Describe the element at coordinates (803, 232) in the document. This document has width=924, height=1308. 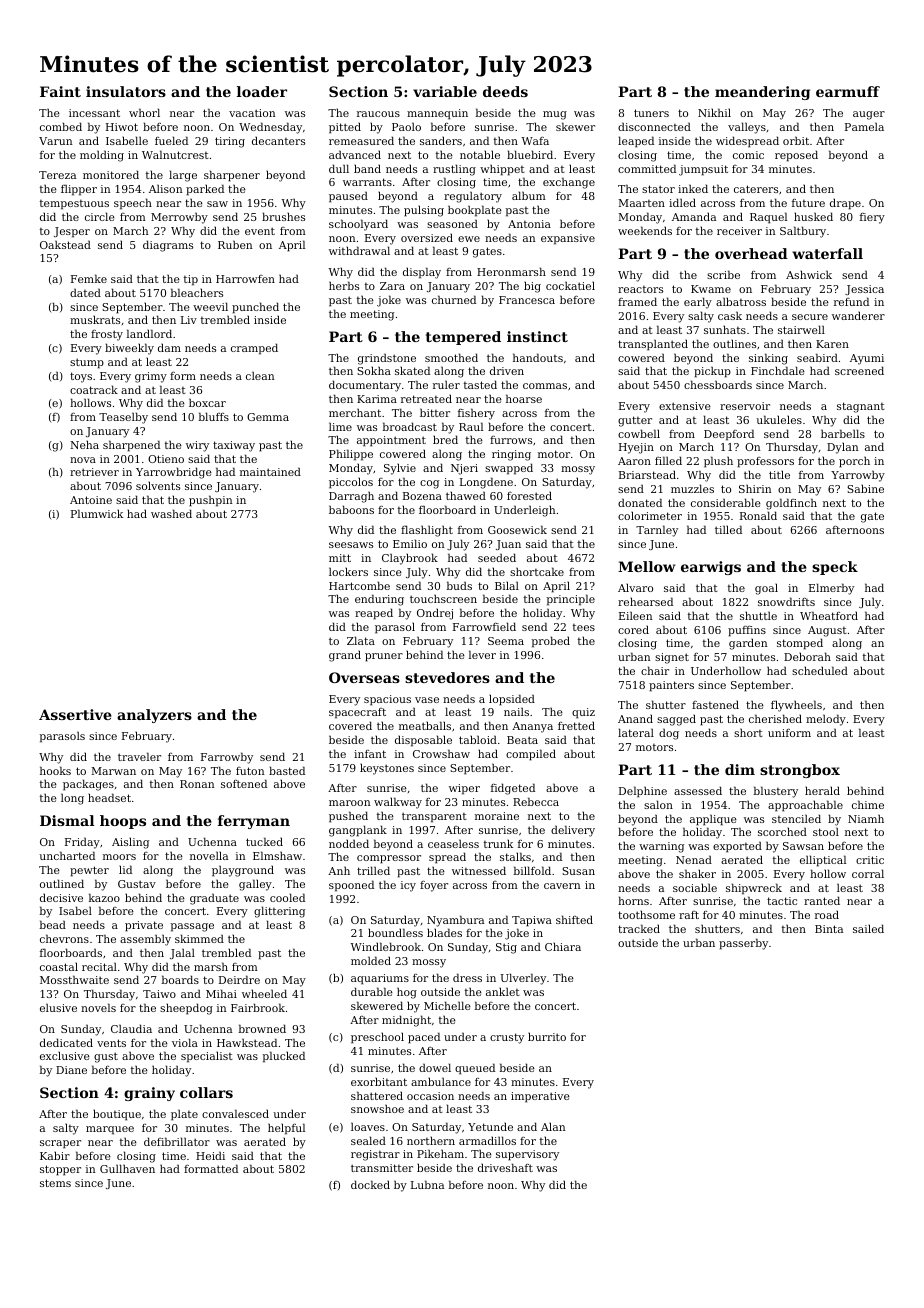
I see `Saltbury` at that location.
